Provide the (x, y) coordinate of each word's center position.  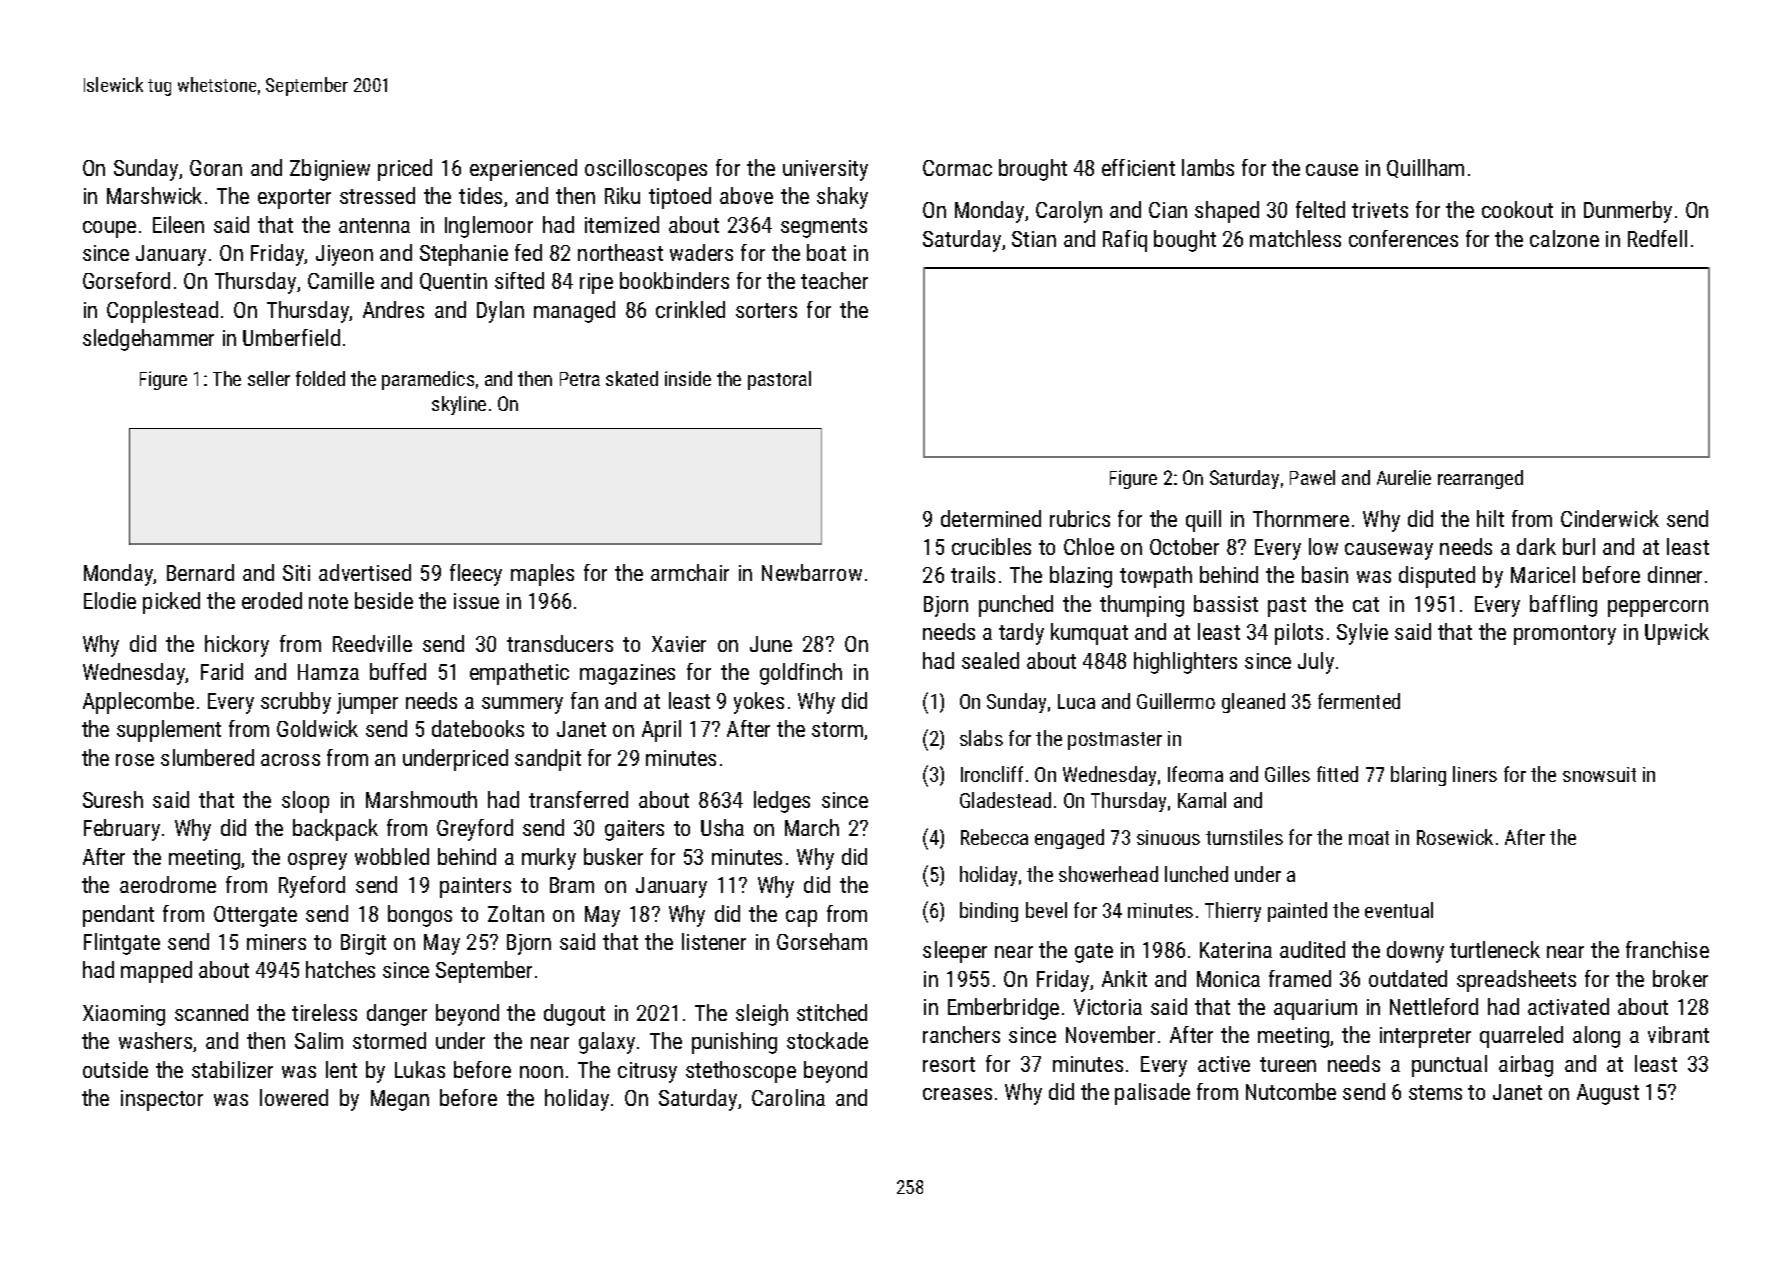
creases (957, 1094)
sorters (766, 310)
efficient (1138, 167)
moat (1369, 838)
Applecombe (138, 703)
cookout (1517, 209)
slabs (981, 738)
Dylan (500, 312)
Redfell (1657, 238)
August (1608, 1094)
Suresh (113, 799)
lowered (294, 1097)
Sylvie (1362, 634)
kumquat (1089, 634)
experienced (523, 170)
